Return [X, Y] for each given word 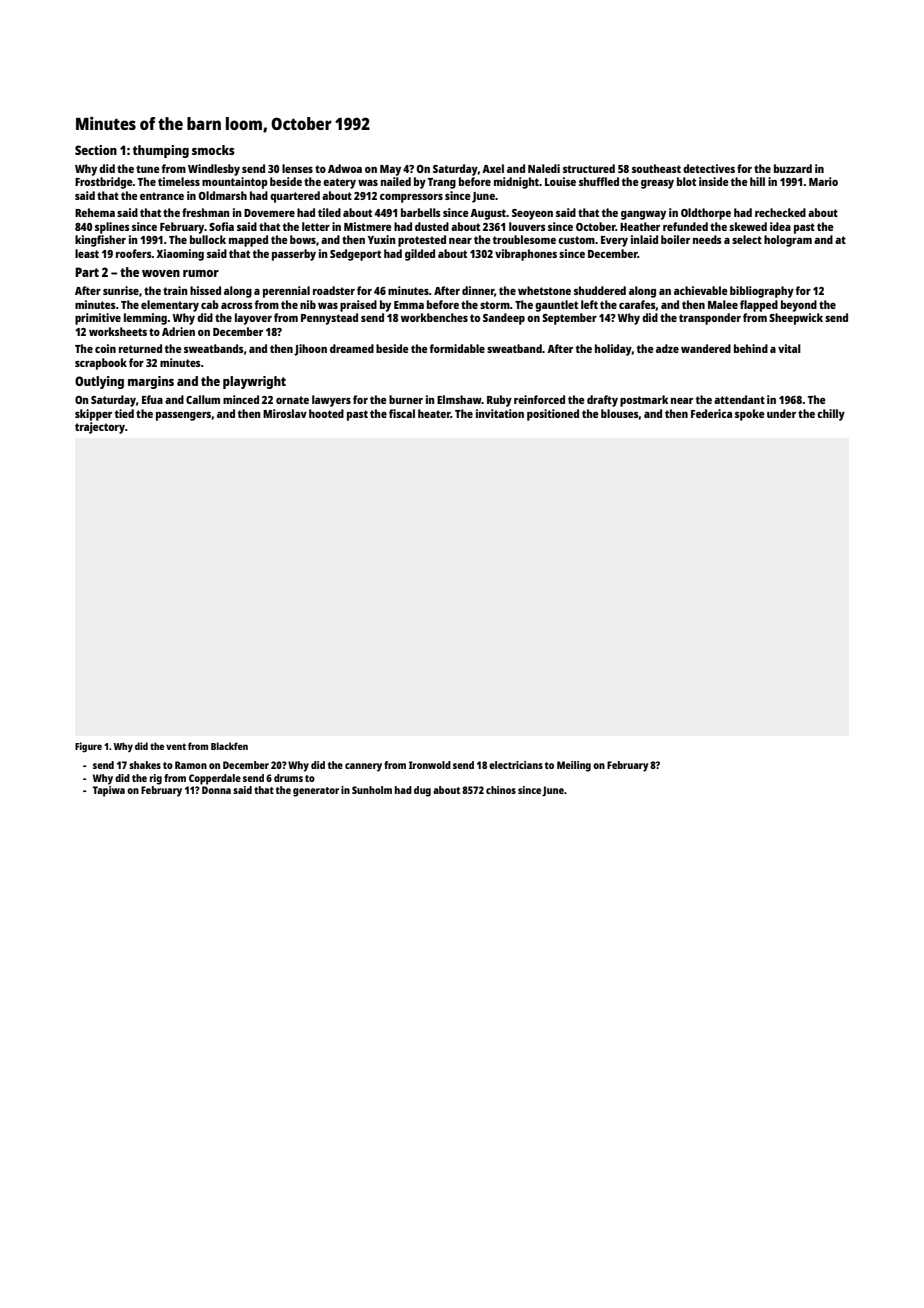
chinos [501, 790]
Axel [493, 168]
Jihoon [310, 350]
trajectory [100, 428]
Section [96, 150]
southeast [656, 168]
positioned [553, 415]
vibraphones [526, 255]
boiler [675, 239]
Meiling [574, 766]
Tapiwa [109, 791]
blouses [620, 413]
